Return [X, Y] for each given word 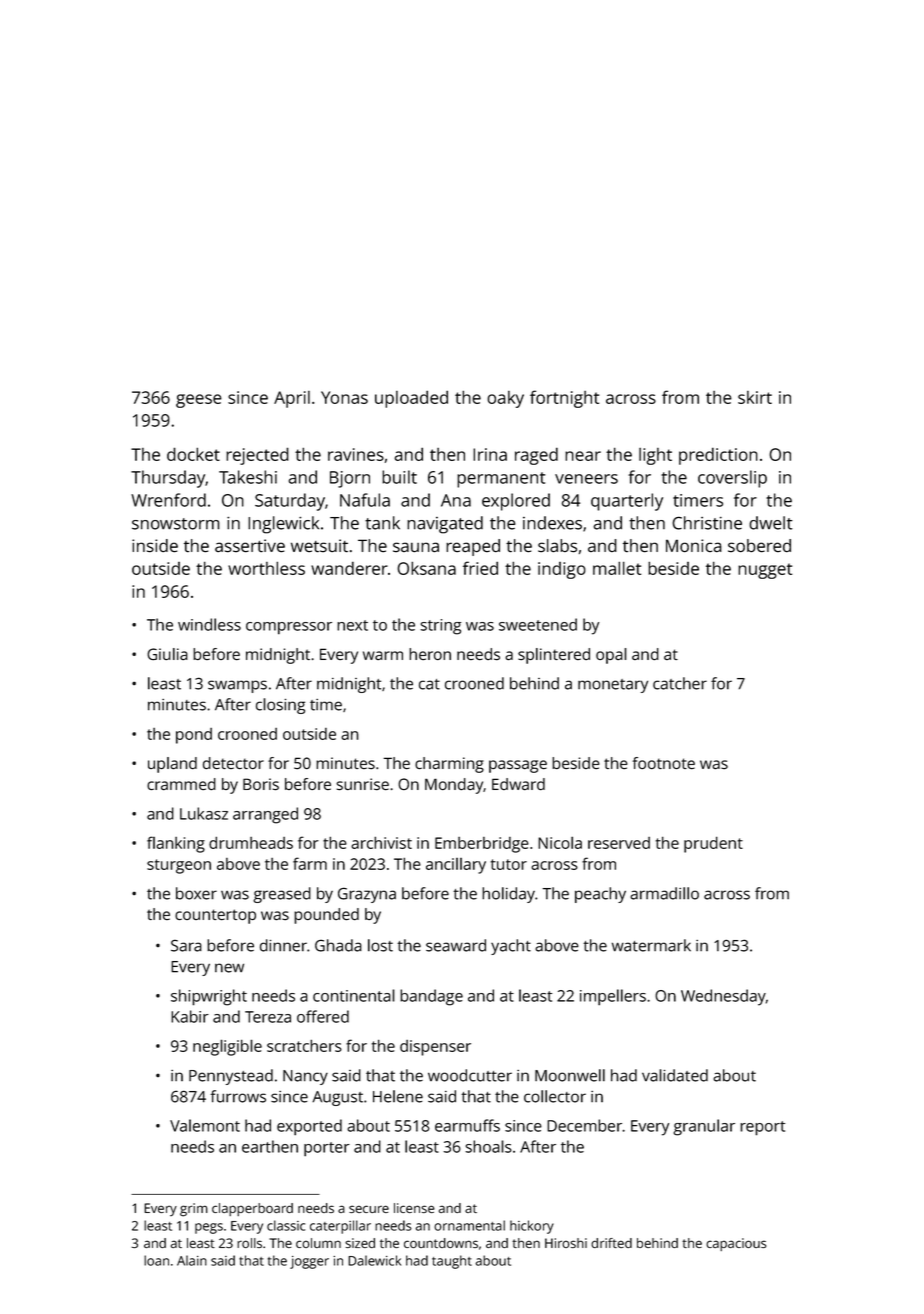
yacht [511, 947]
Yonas [344, 397]
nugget [765, 571]
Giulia [167, 654]
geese [199, 401]
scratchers [304, 1045]
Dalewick [374, 1260]
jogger [309, 1262]
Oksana [426, 568]
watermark [651, 945]
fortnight [564, 399]
